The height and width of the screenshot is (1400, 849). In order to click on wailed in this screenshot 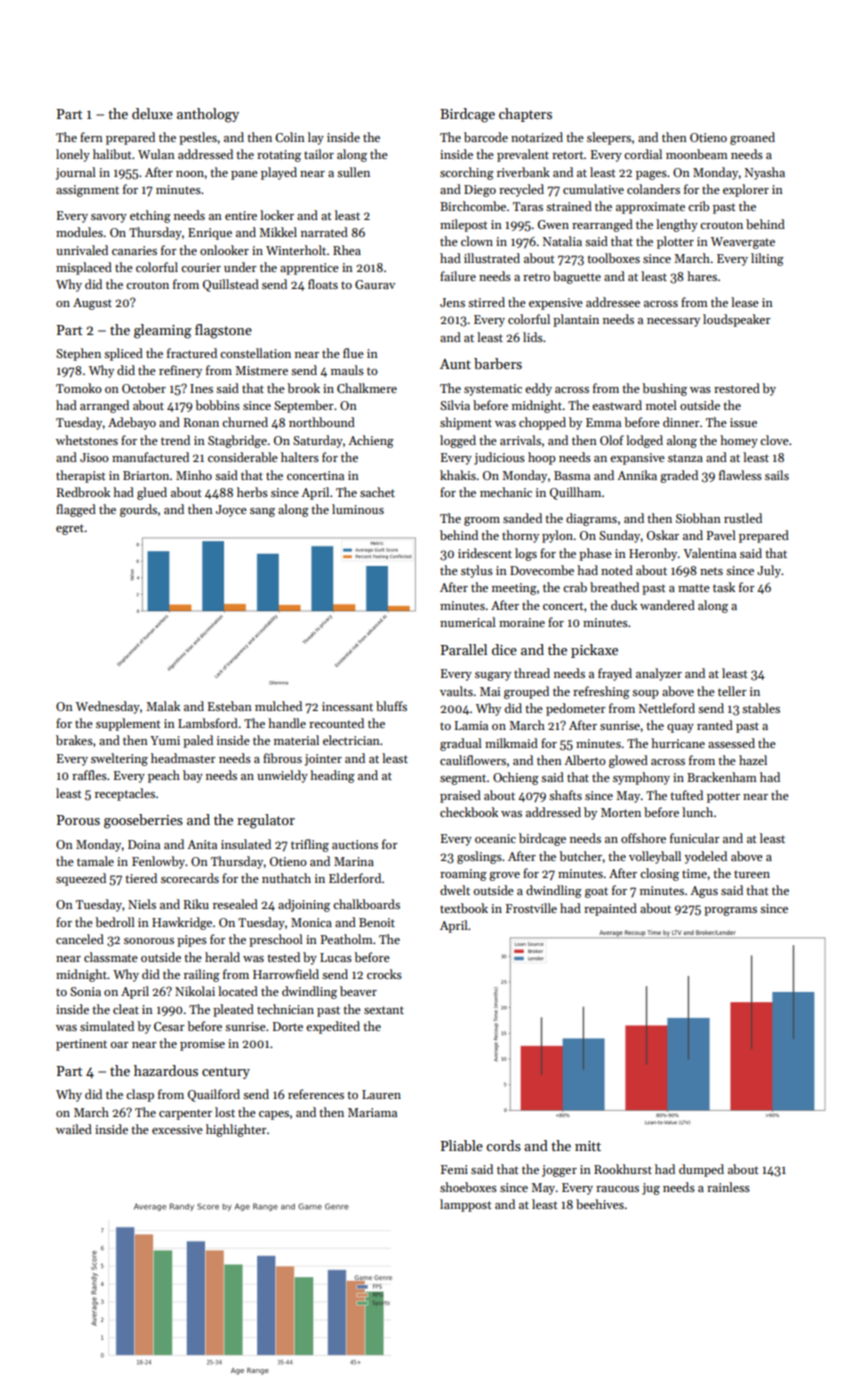, I will do `click(74, 1129)`.
